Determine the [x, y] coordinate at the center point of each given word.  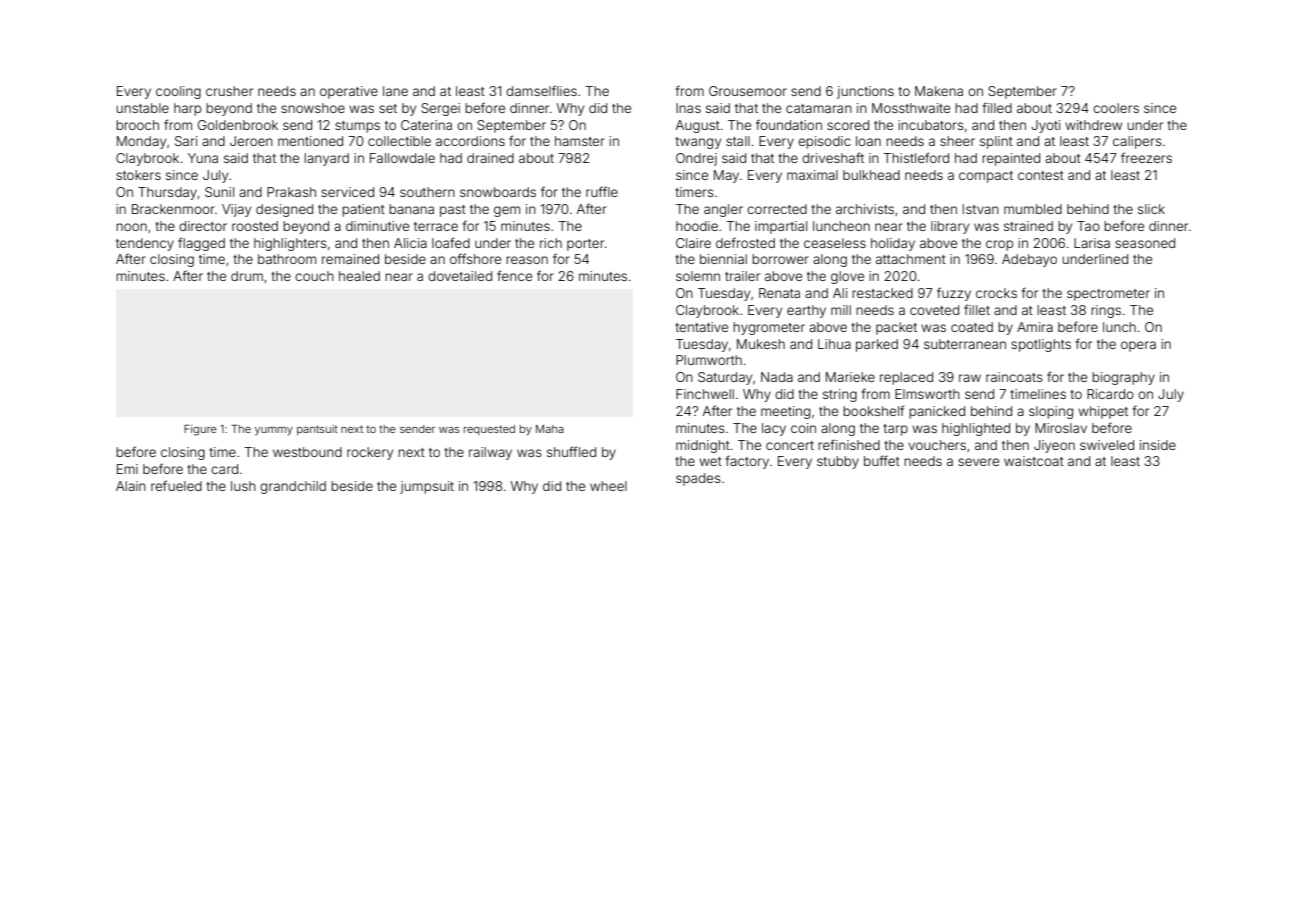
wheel [608, 486]
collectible [399, 141]
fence [514, 275]
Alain [131, 486]
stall [738, 141]
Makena [939, 91]
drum [247, 276]
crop [999, 245]
